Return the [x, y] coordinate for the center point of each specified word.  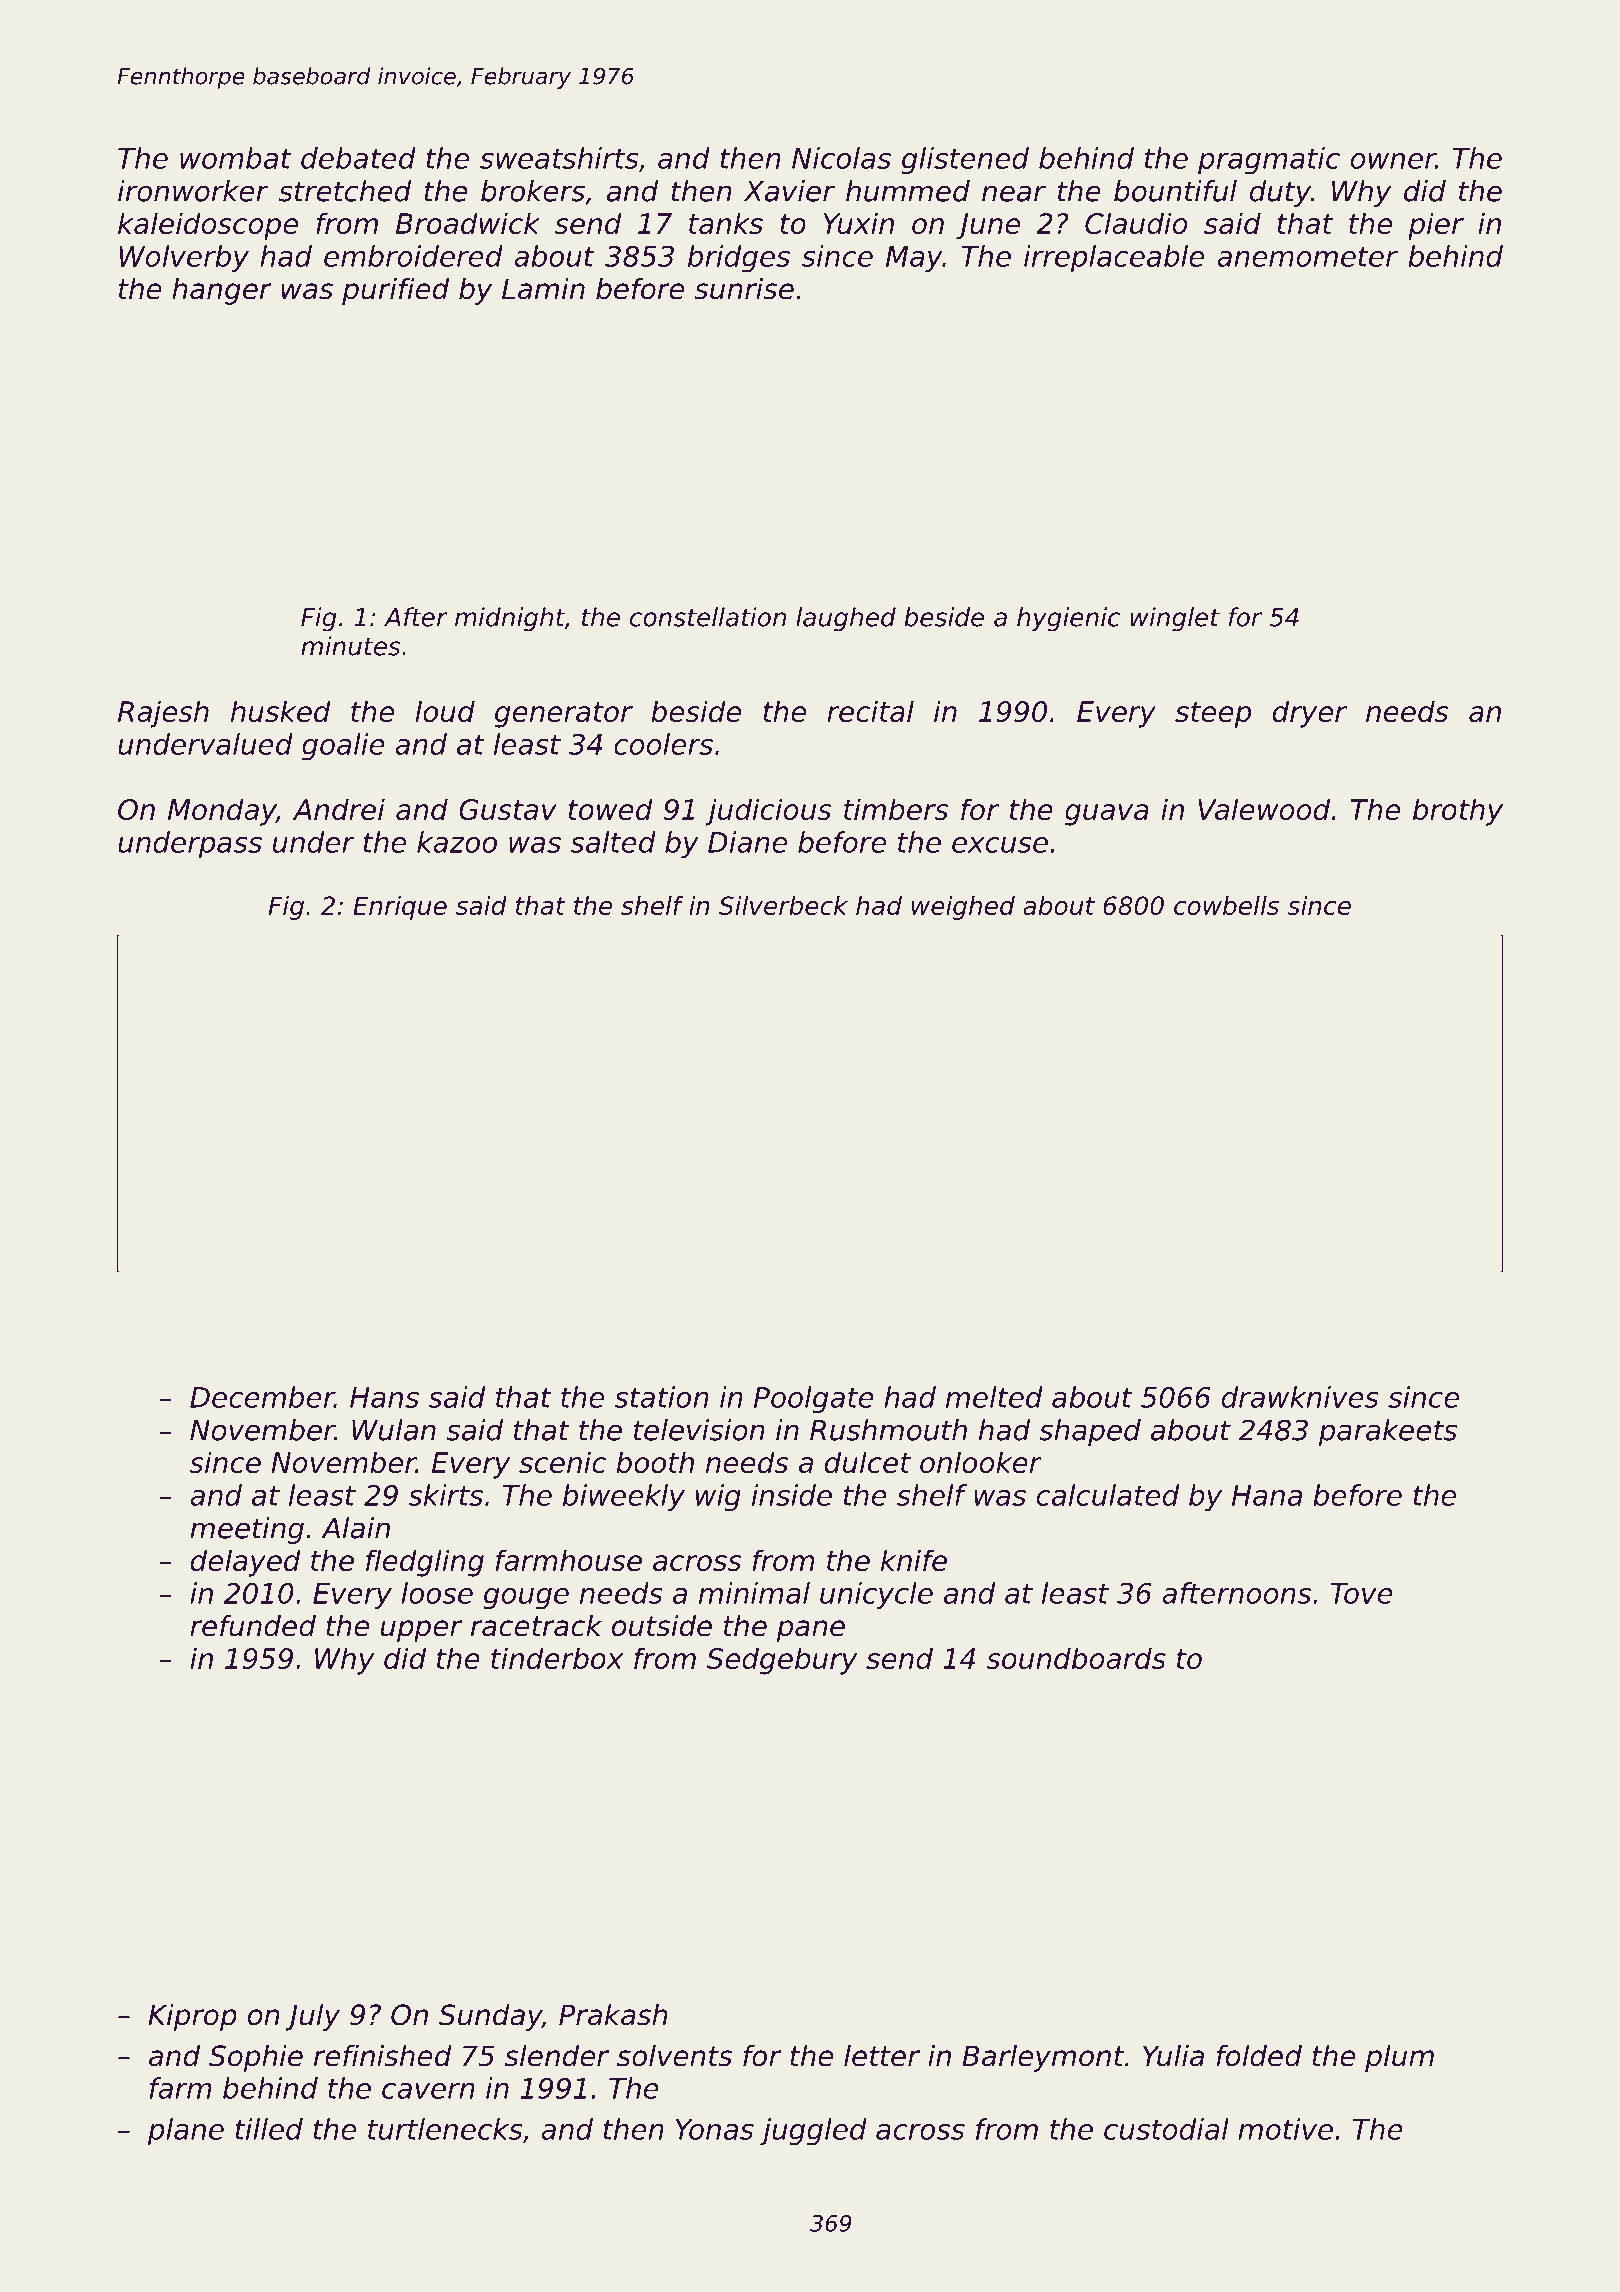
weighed [963, 908]
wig [718, 1497]
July [312, 2017]
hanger [222, 291]
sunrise [744, 289]
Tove [1362, 1593]
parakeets [1388, 1432]
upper [421, 1631]
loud [445, 711]
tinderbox [557, 1658]
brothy [1458, 812]
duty [1280, 193]
